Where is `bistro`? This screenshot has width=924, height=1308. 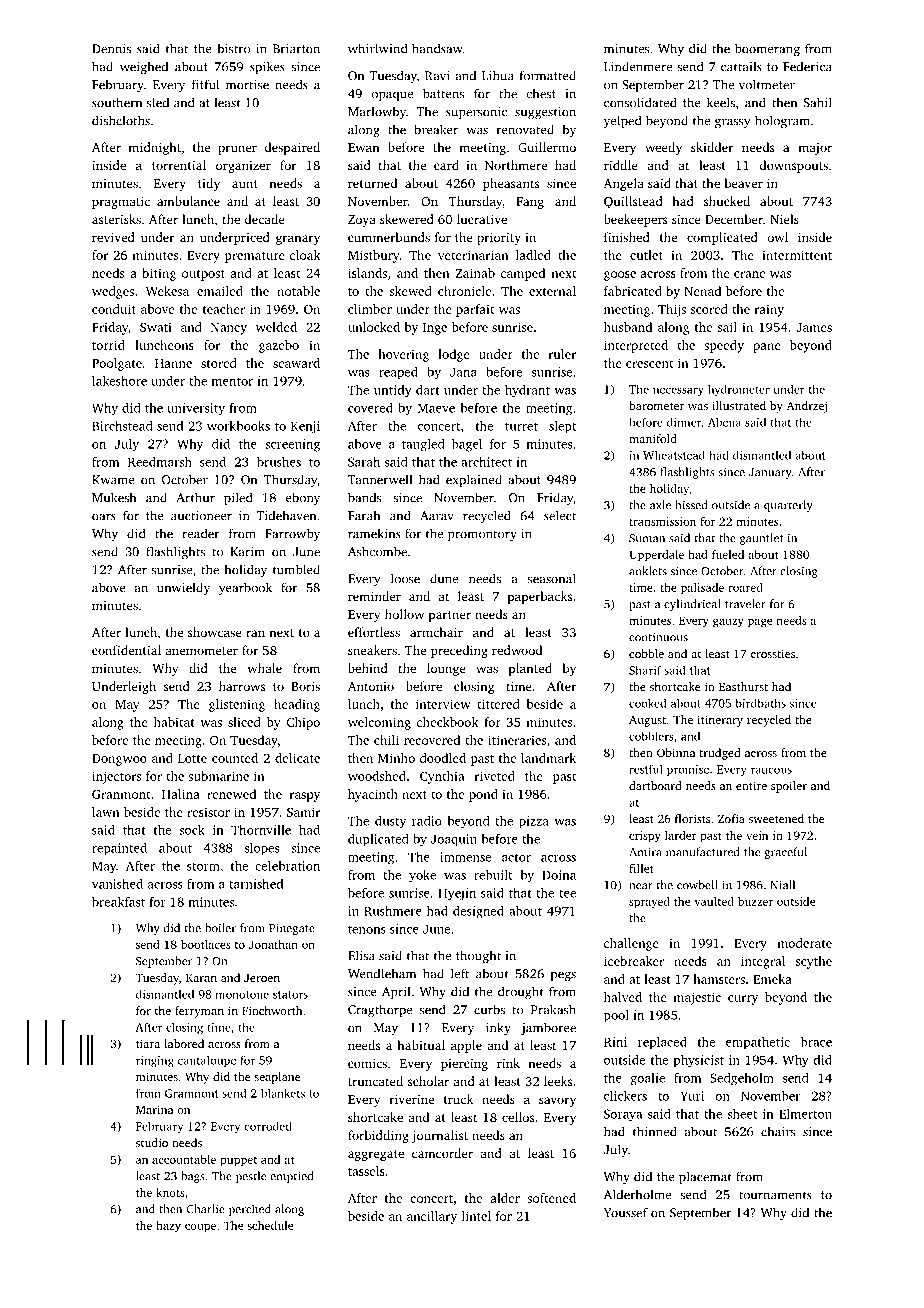
bistro is located at coordinates (233, 48).
